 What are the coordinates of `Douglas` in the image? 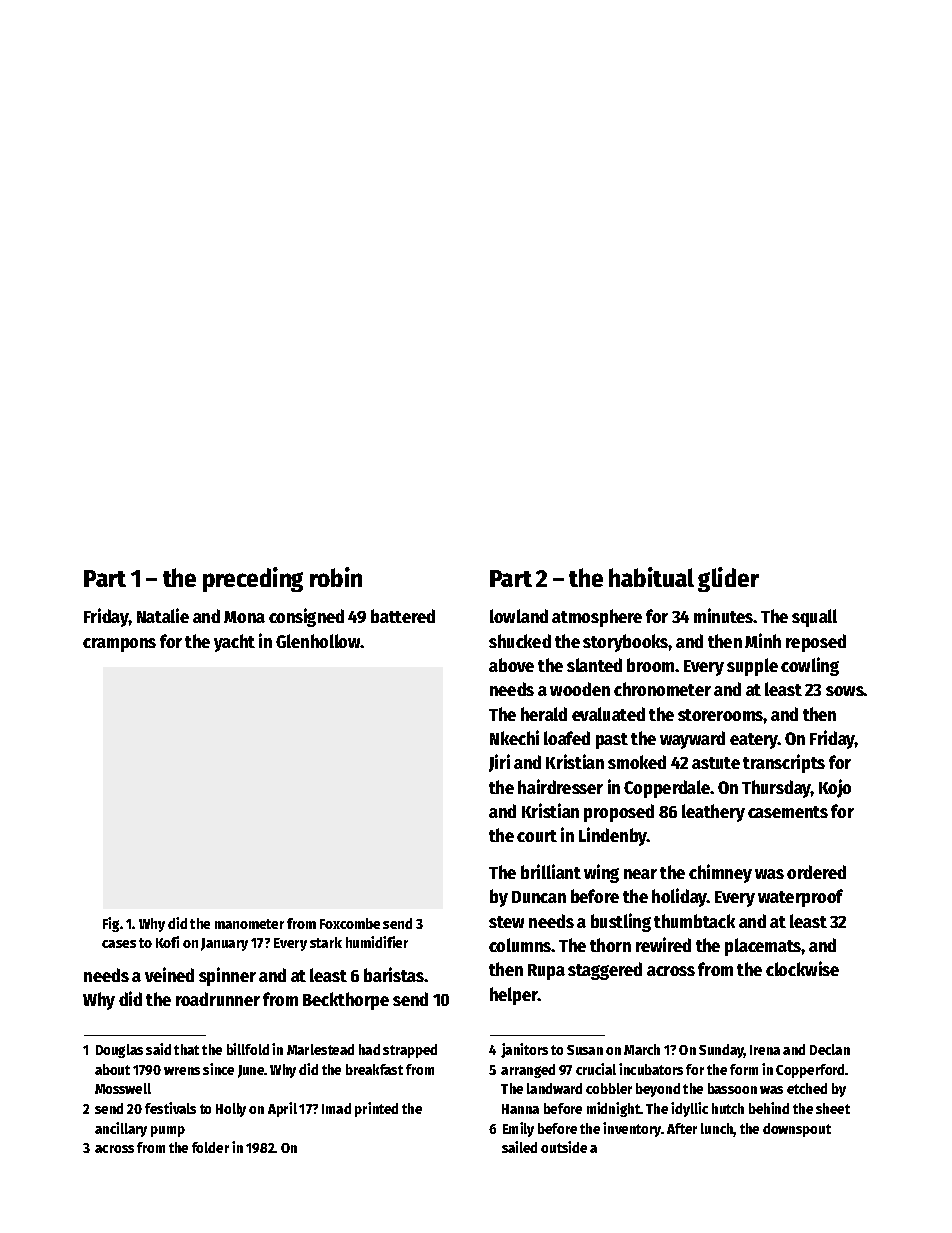 It's located at (119, 1051).
